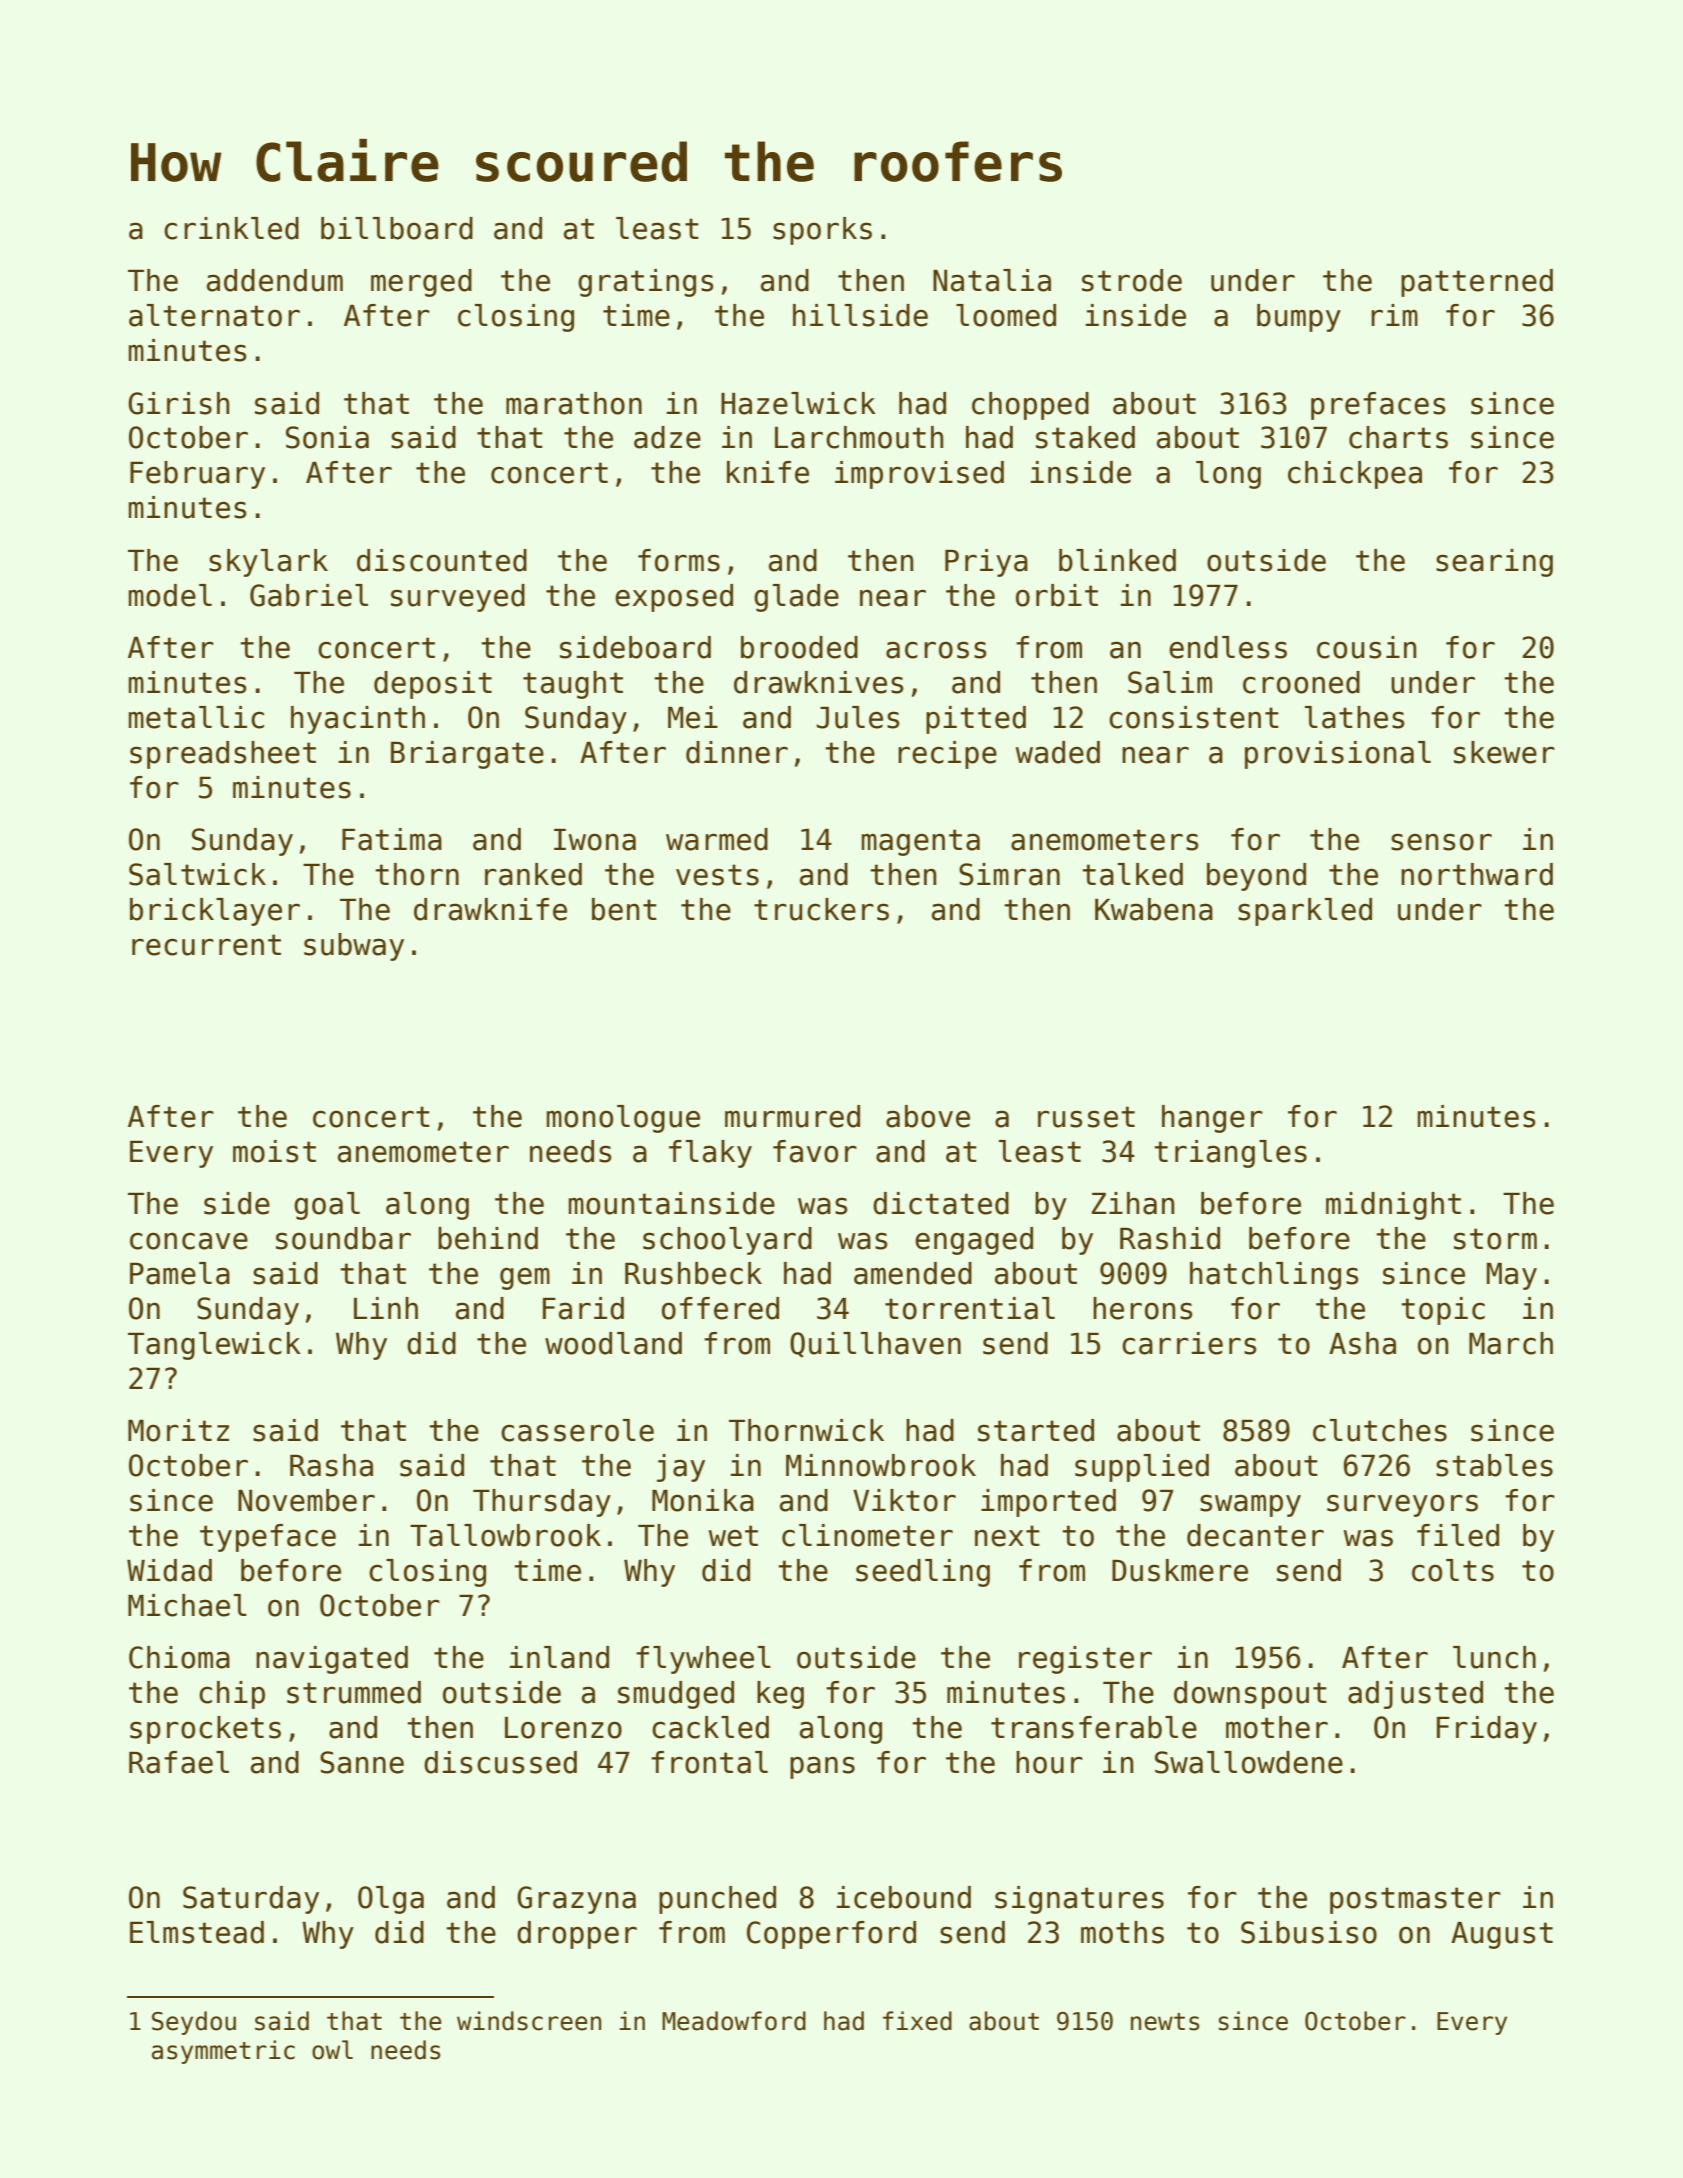 The width and height of the screenshot is (1683, 2178). I want to click on Quillhaven, so click(875, 1345).
